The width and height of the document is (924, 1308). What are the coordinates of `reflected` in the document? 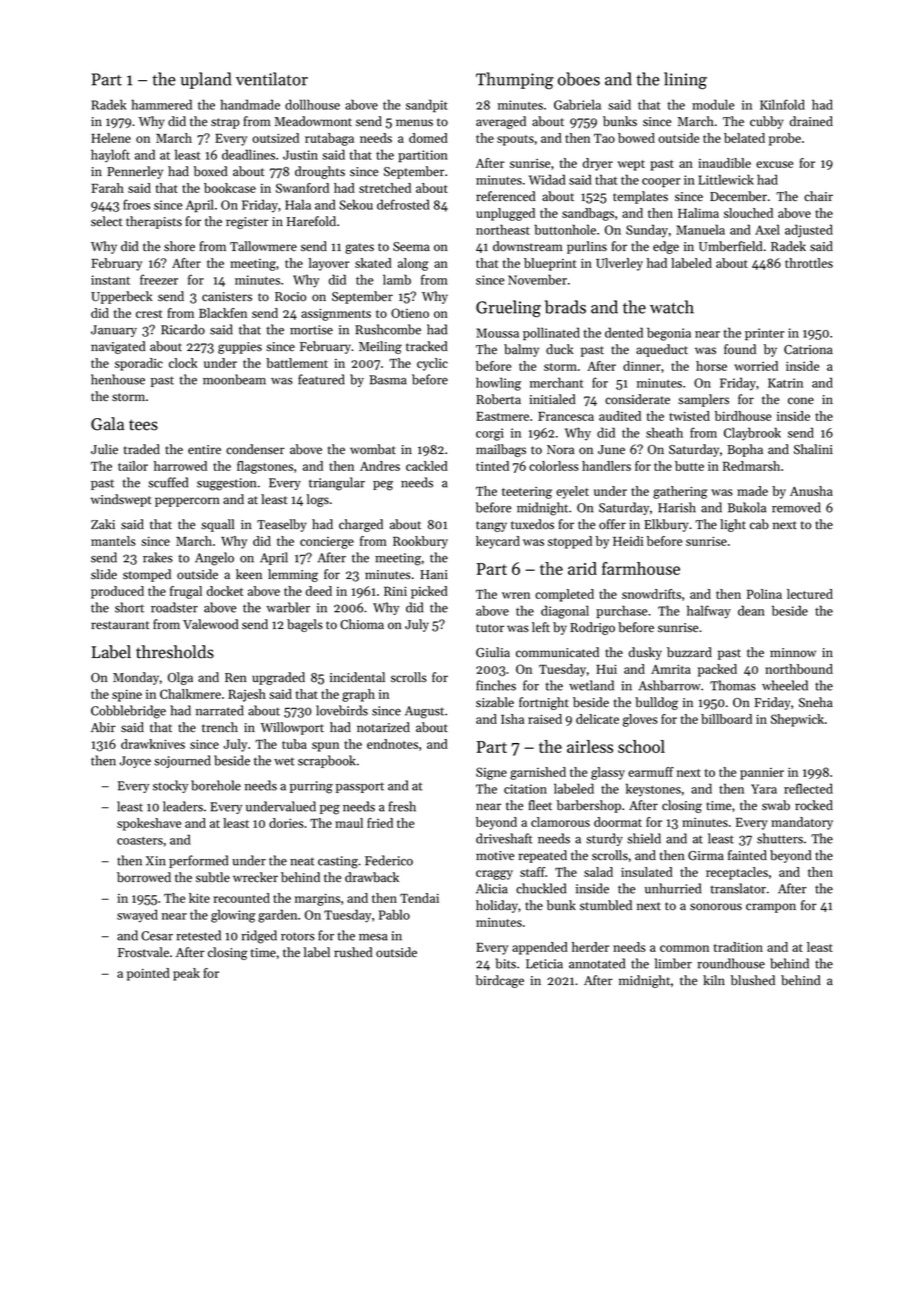 It's located at (808, 788).
